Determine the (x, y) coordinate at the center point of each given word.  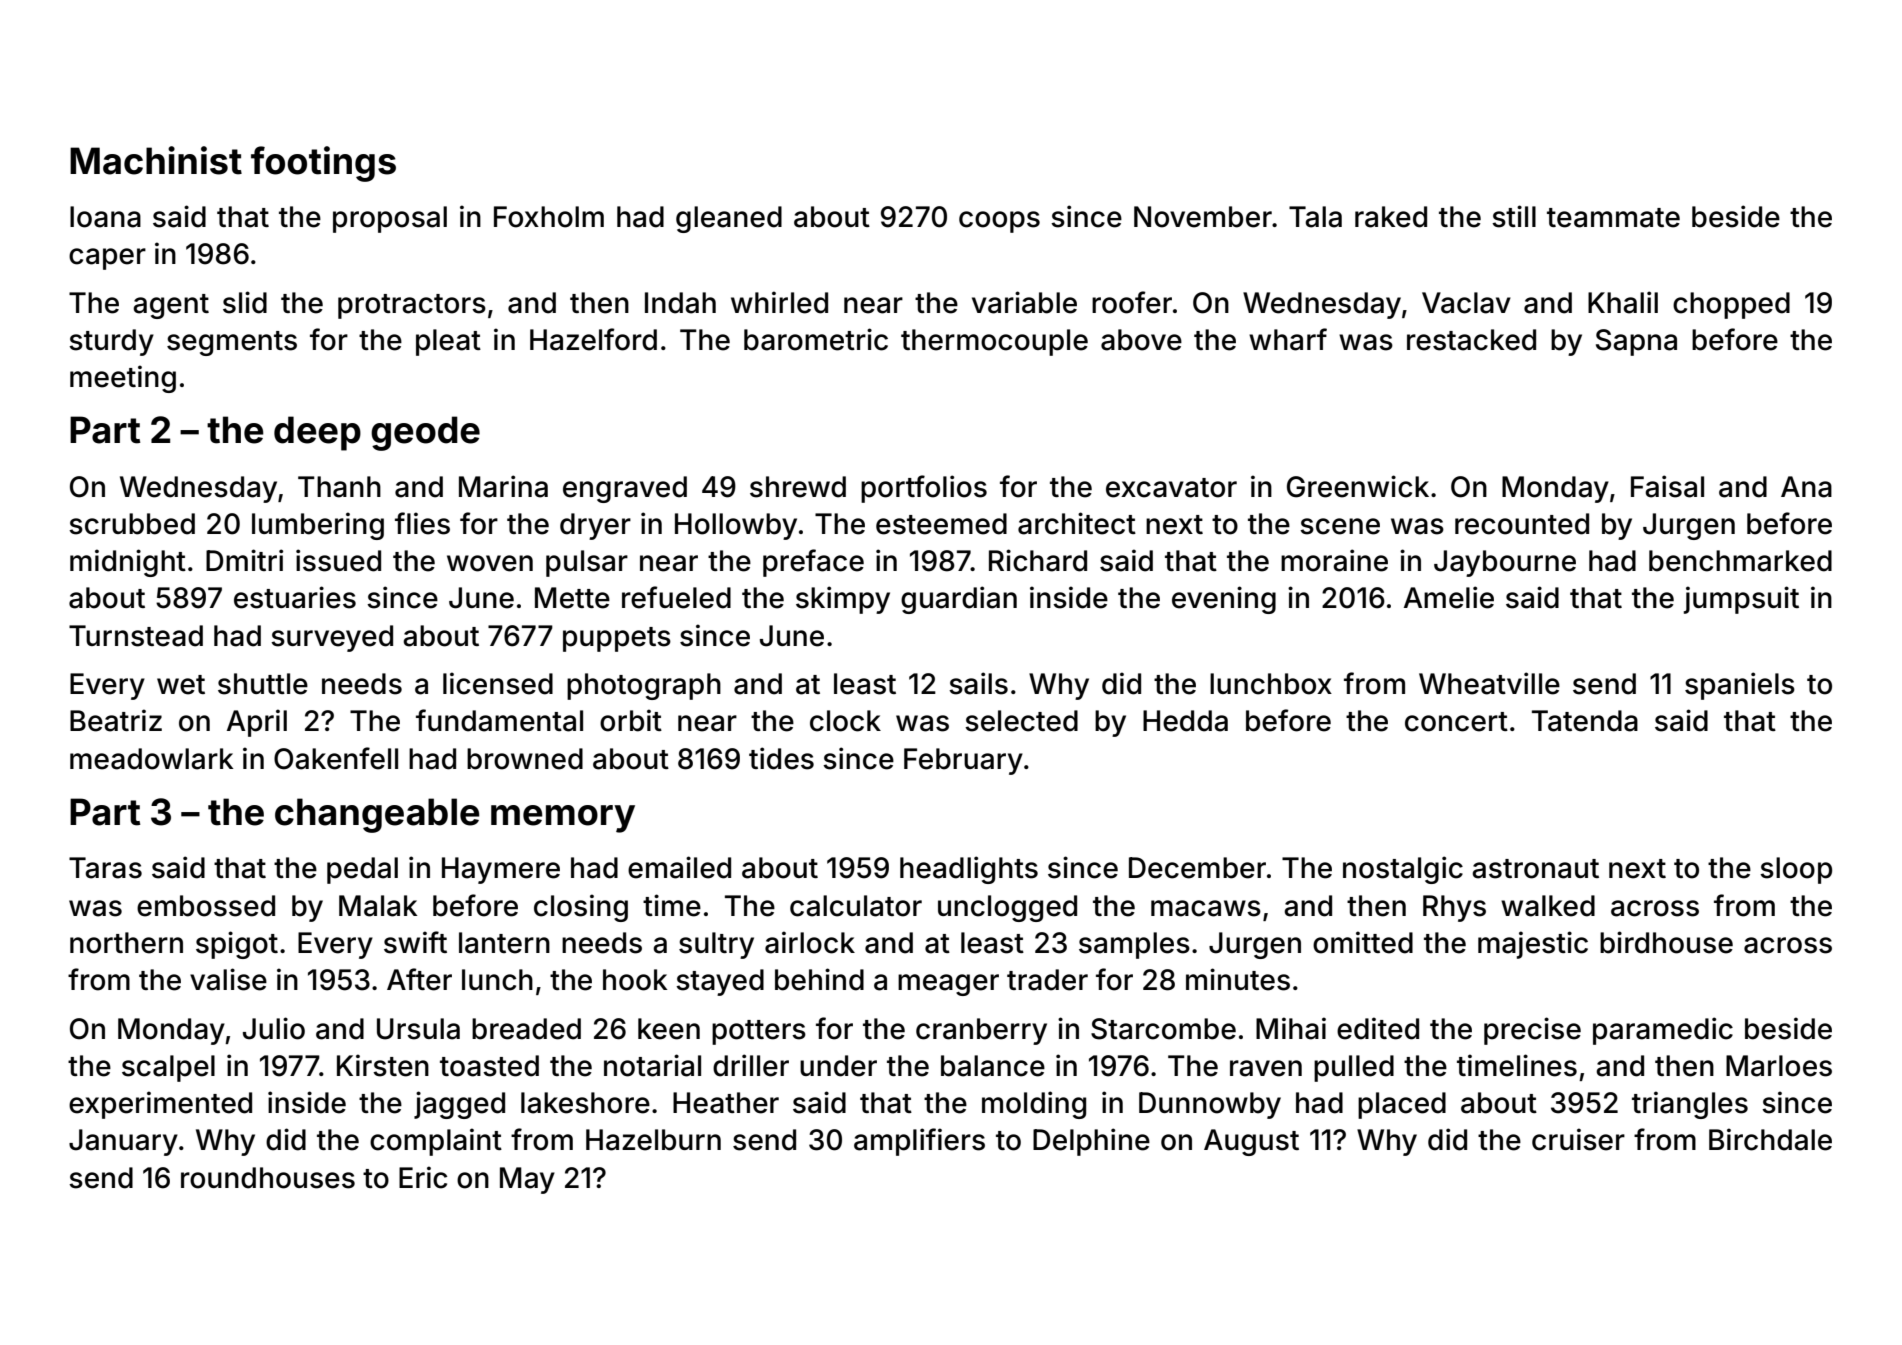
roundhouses (268, 1178)
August (1251, 1142)
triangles (1690, 1105)
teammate (1613, 218)
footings (323, 164)
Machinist (156, 160)
